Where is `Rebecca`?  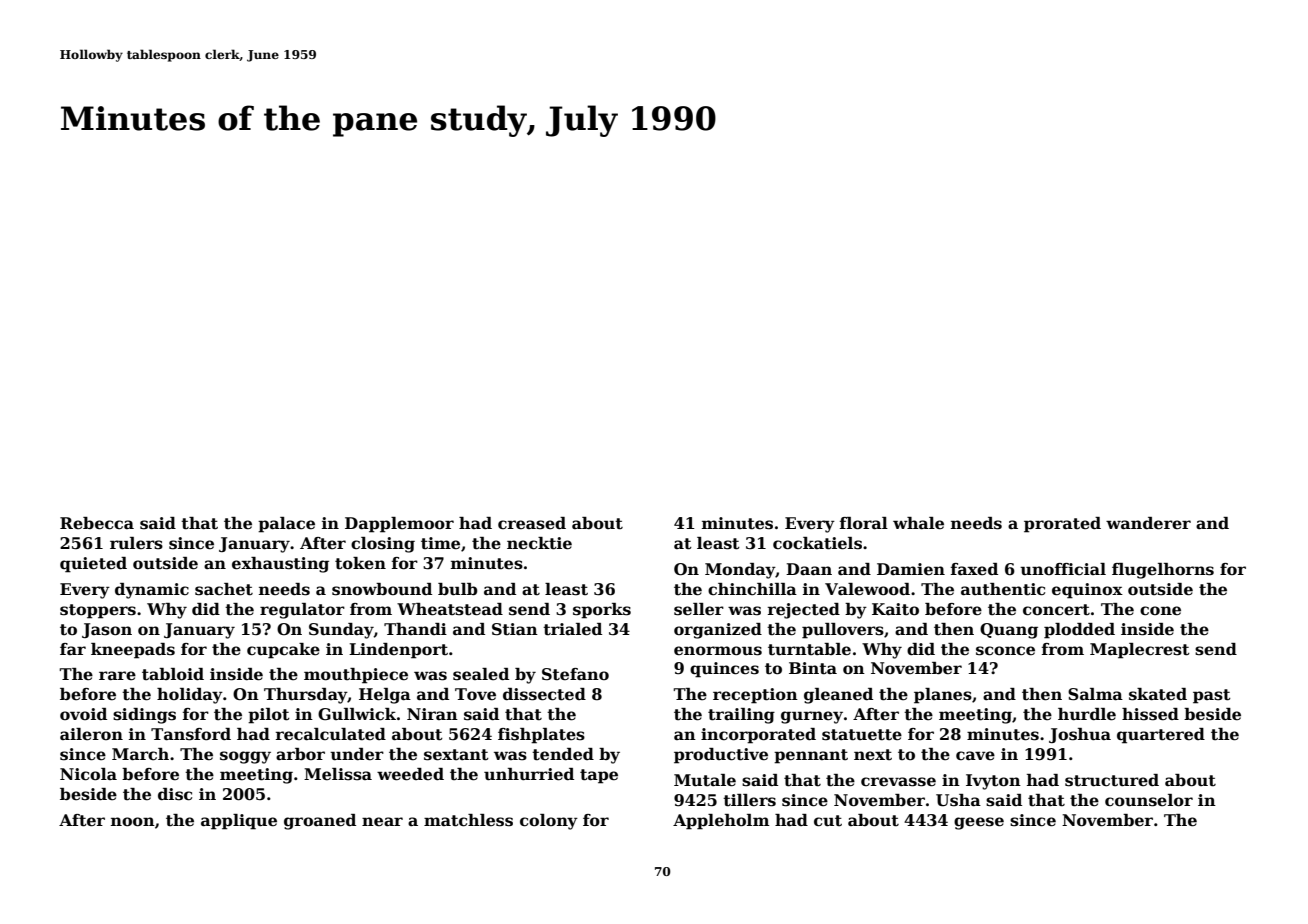 Rebecca is located at coordinates (97, 523).
